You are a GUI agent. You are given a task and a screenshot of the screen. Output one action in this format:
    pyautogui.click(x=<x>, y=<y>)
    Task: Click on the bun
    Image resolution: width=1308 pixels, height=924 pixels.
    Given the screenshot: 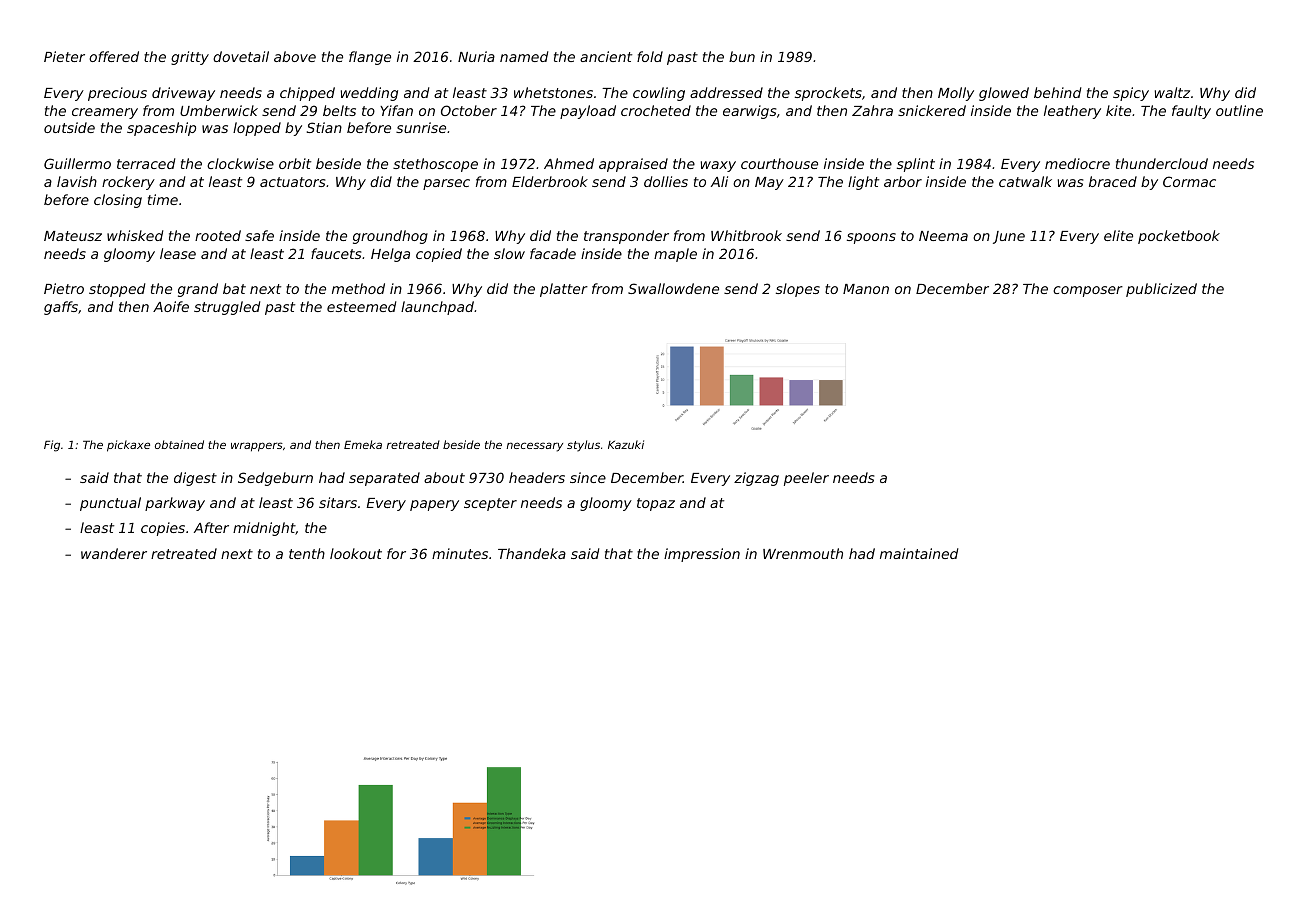 What is the action you would take?
    pyautogui.click(x=742, y=56)
